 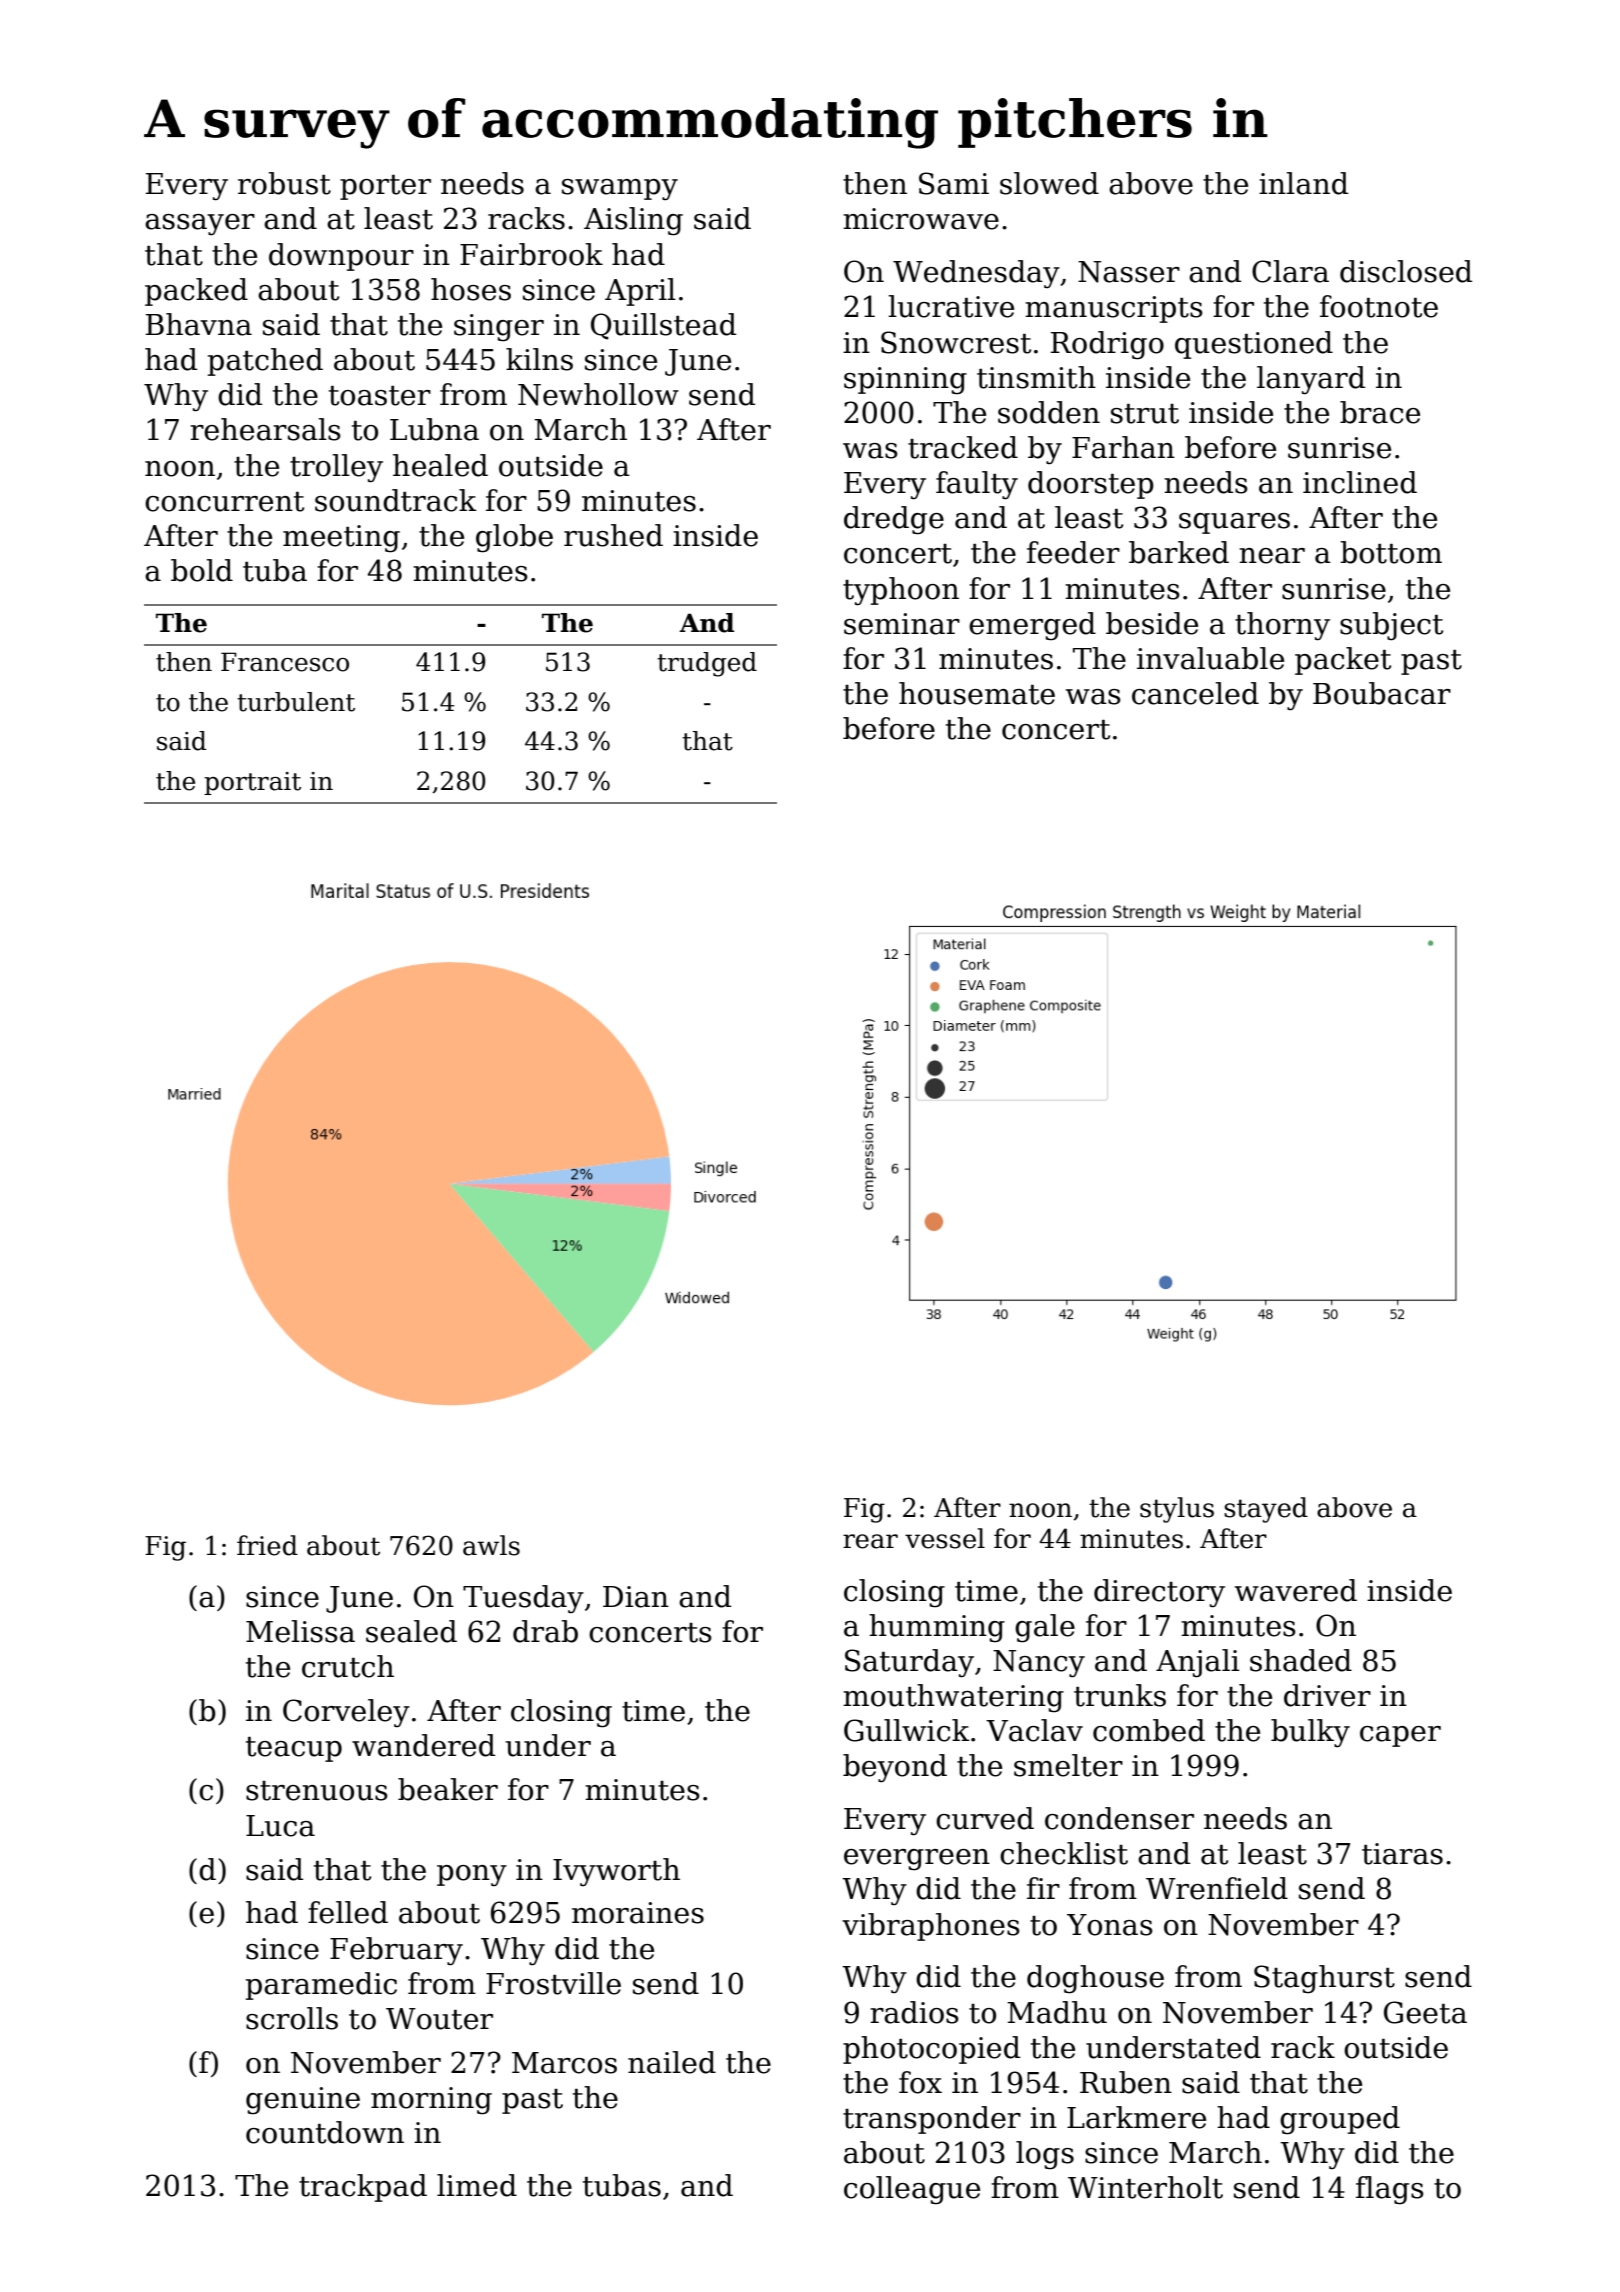 What do you see at coordinates (894, 520) in the screenshot?
I see `dredge` at bounding box center [894, 520].
